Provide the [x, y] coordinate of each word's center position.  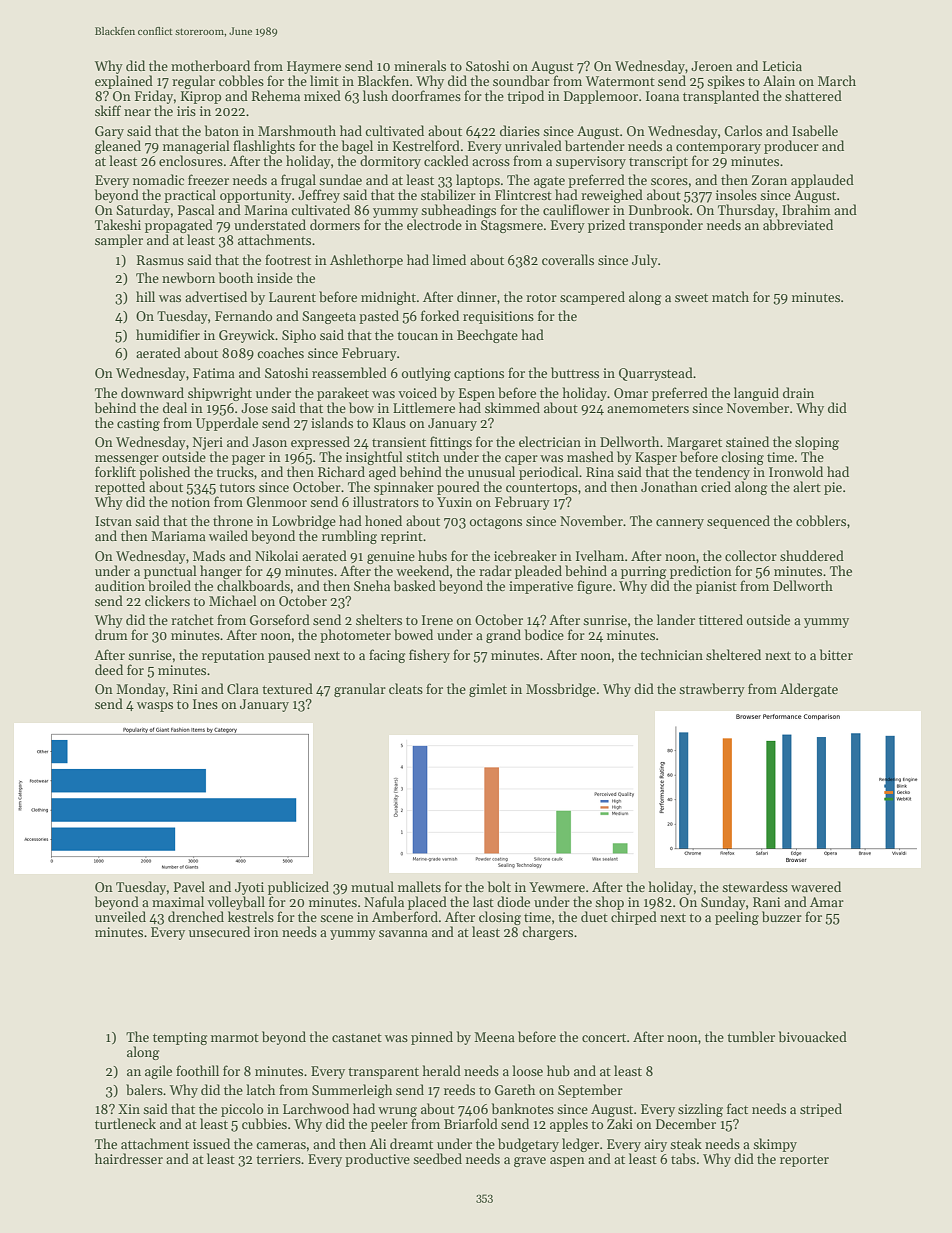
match [730, 296]
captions [479, 374]
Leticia [782, 66]
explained [124, 82]
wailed [228, 535]
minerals [420, 65]
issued [211, 1143]
